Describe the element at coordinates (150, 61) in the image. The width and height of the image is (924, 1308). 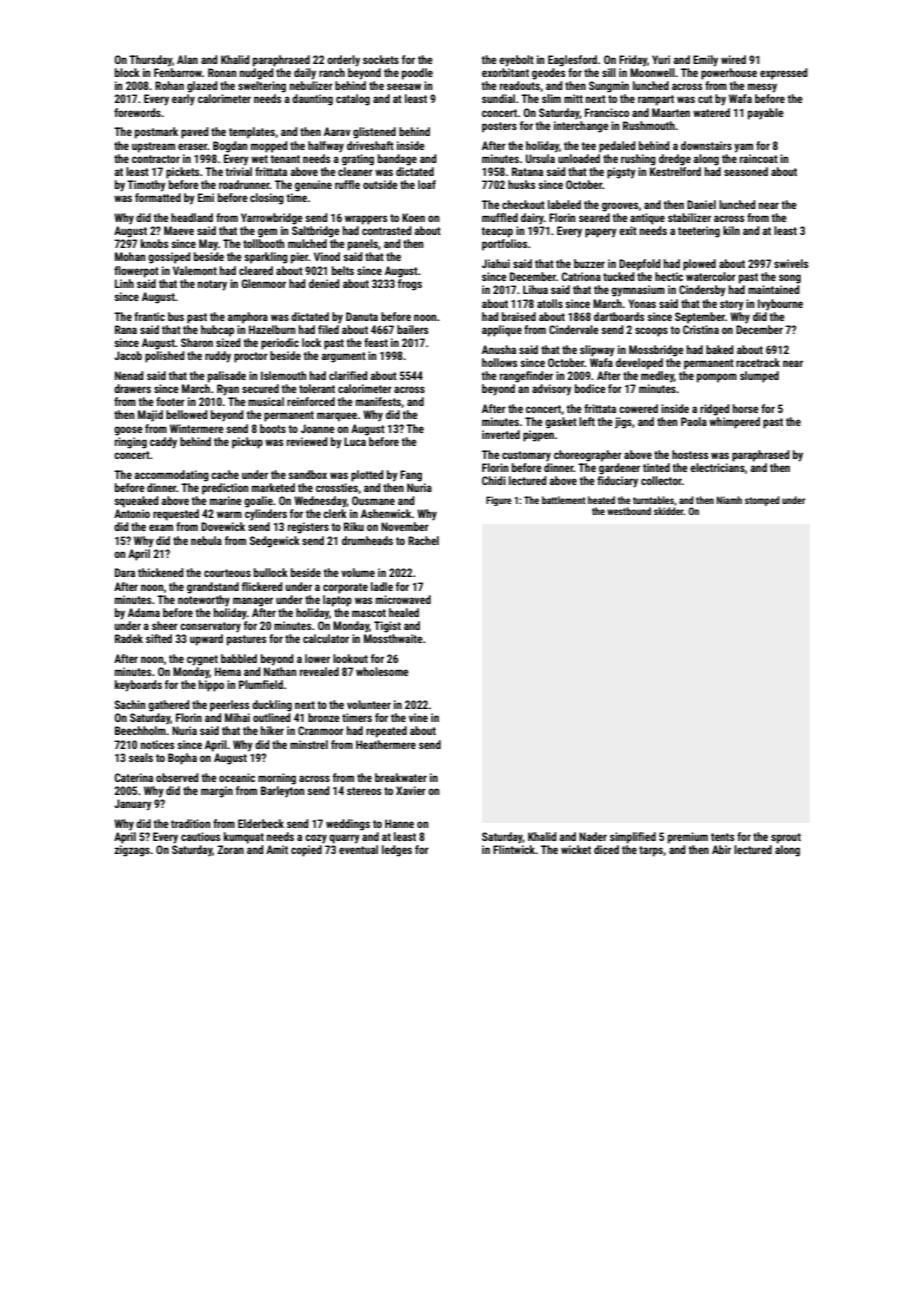
I see `Thursday` at that location.
